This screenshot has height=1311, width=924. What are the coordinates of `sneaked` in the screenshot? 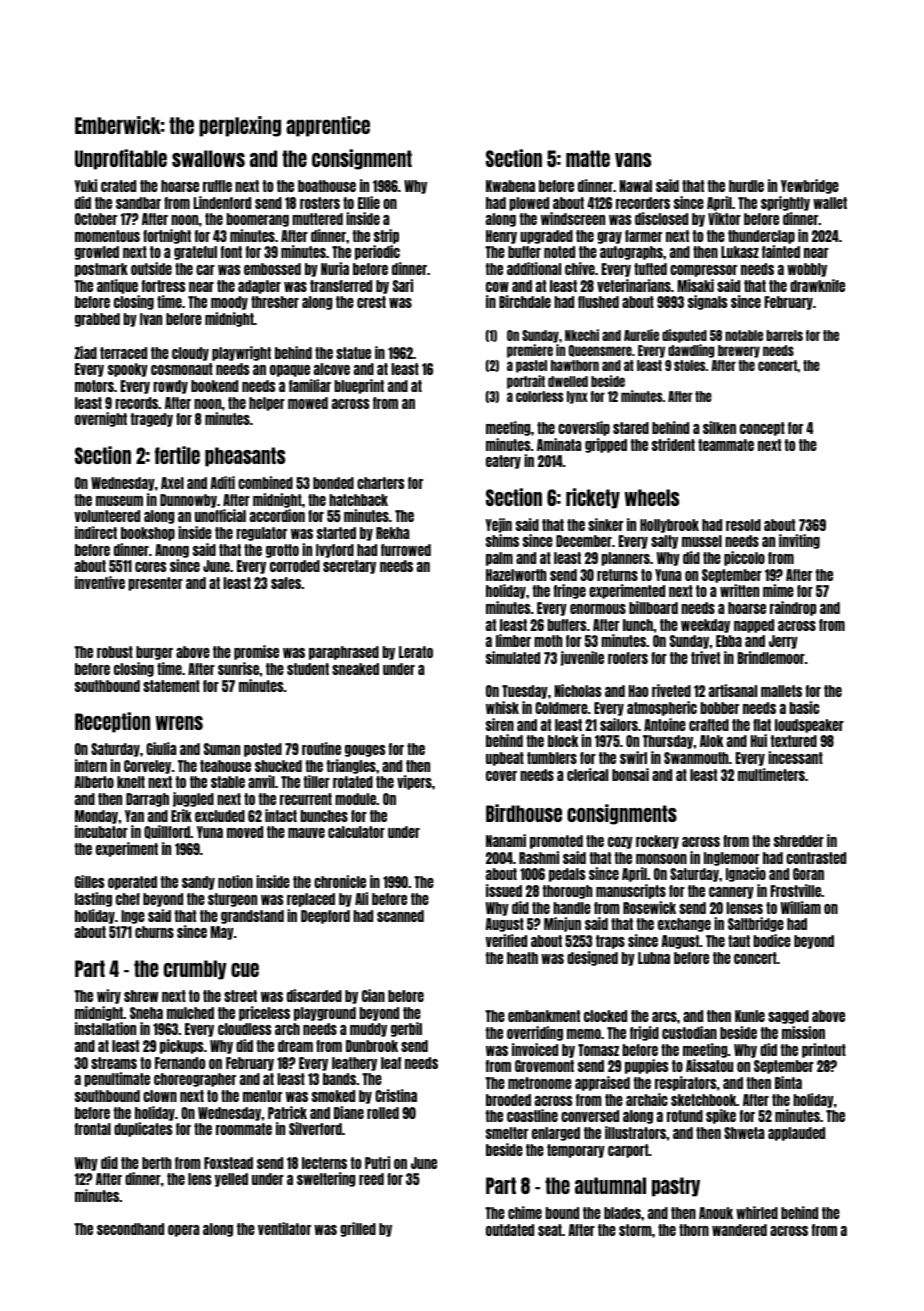 It's located at (355, 669).
